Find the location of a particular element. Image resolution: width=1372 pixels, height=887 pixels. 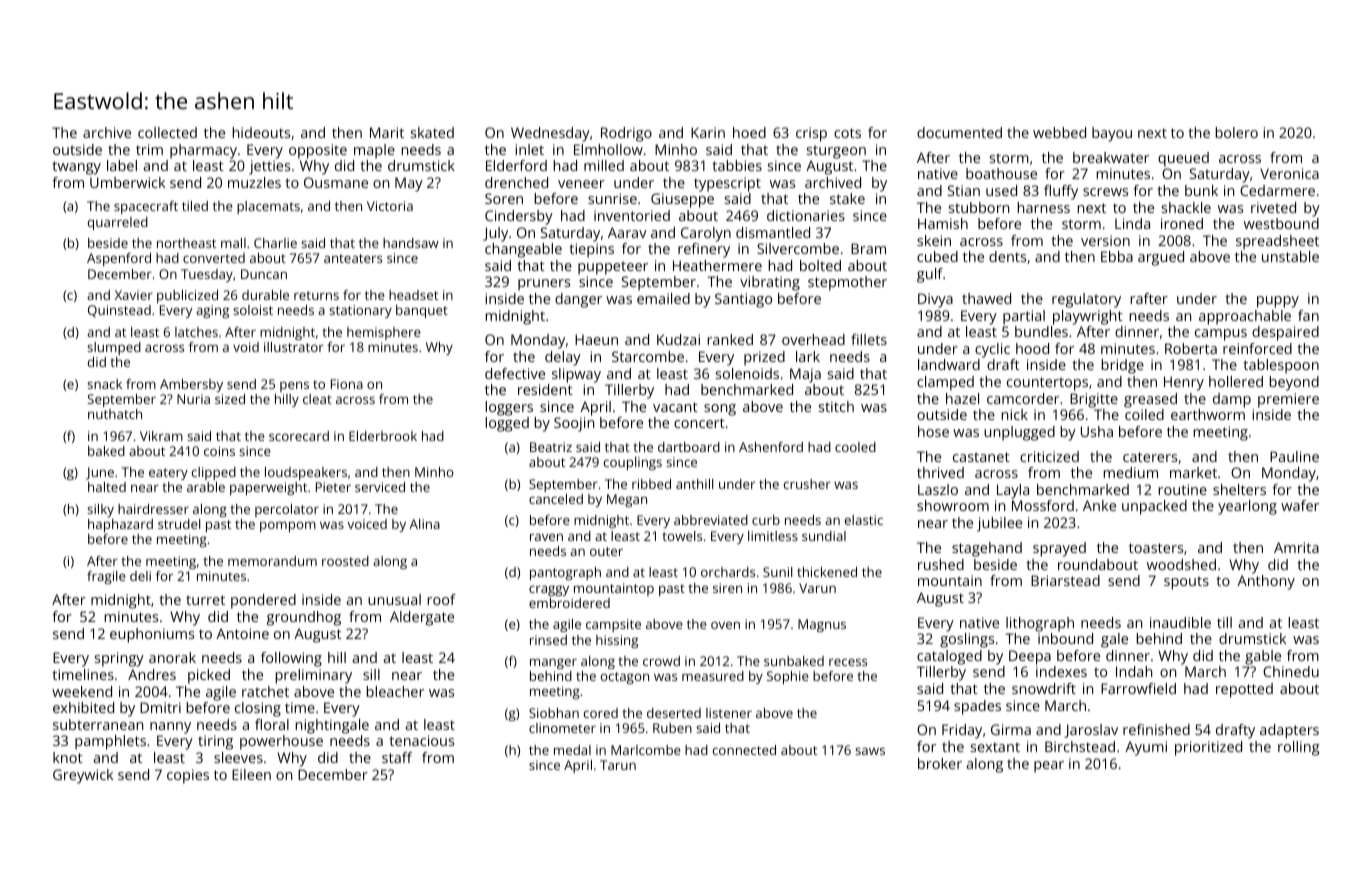

Wednesday is located at coordinates (550, 134).
